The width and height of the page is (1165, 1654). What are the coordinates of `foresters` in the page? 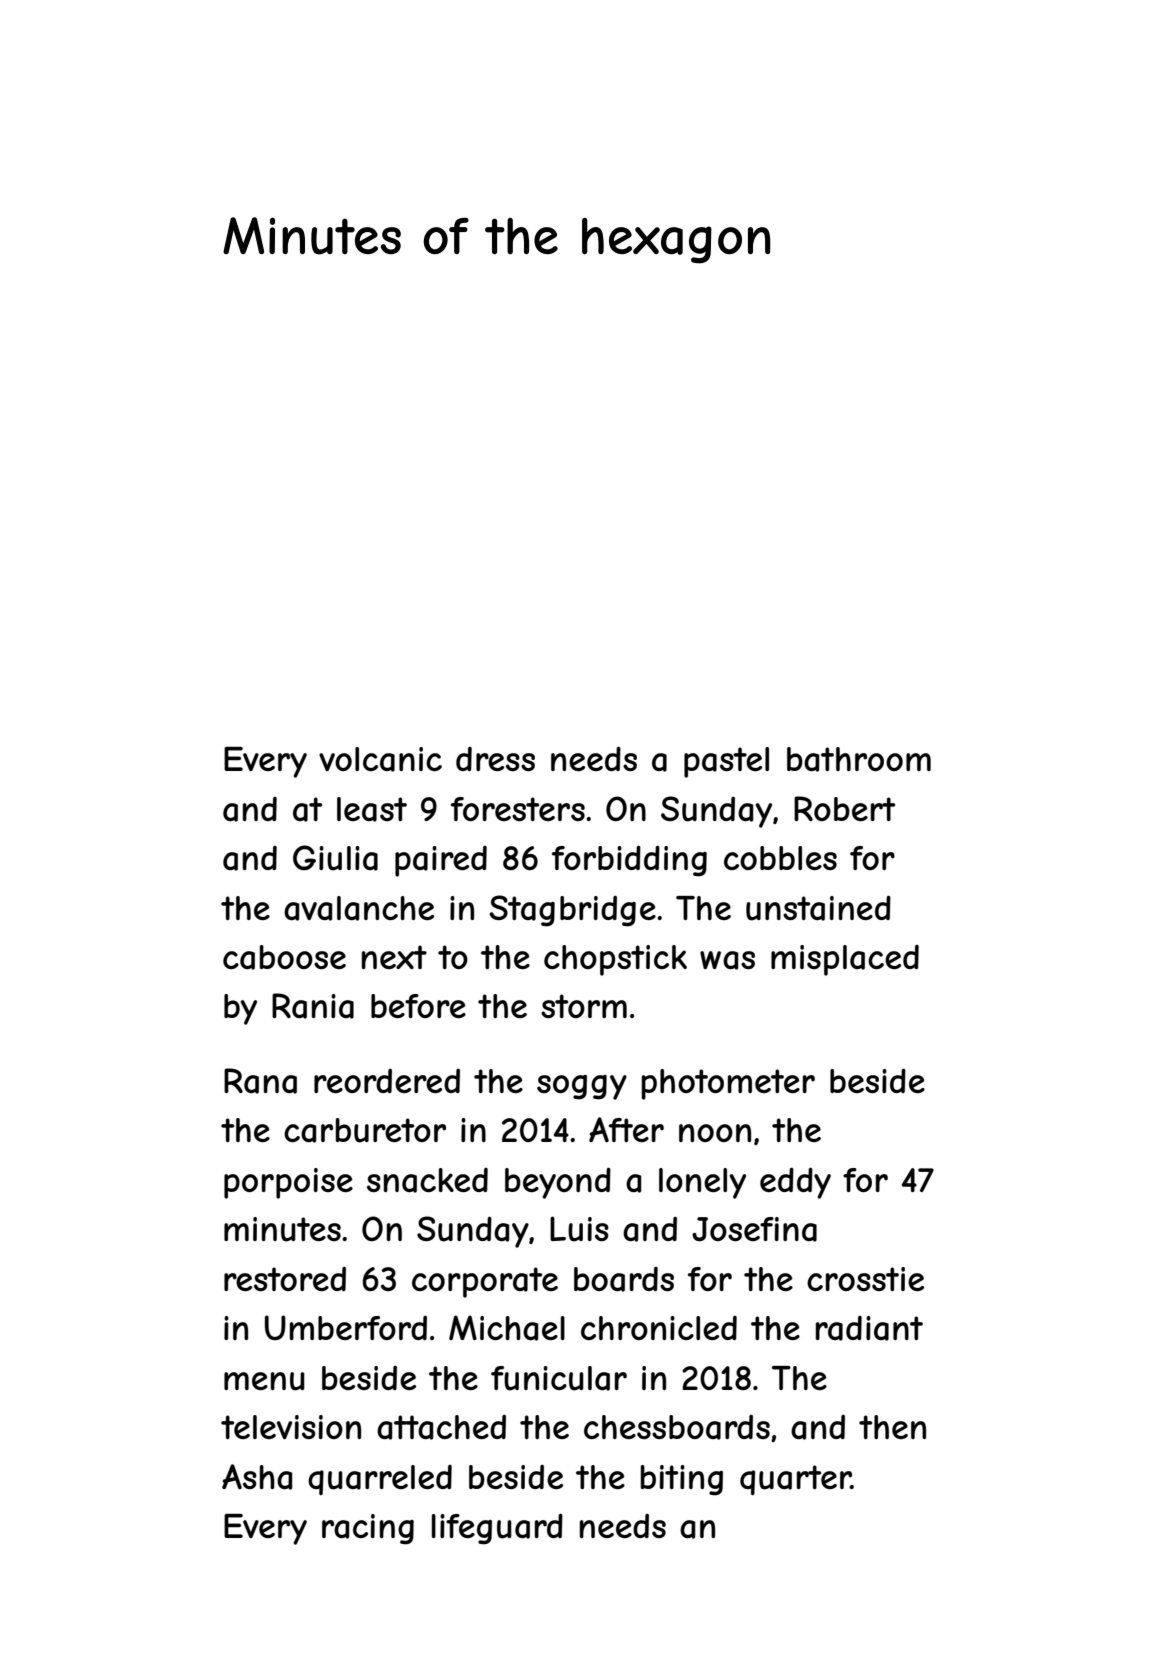 It's located at (518, 809).
